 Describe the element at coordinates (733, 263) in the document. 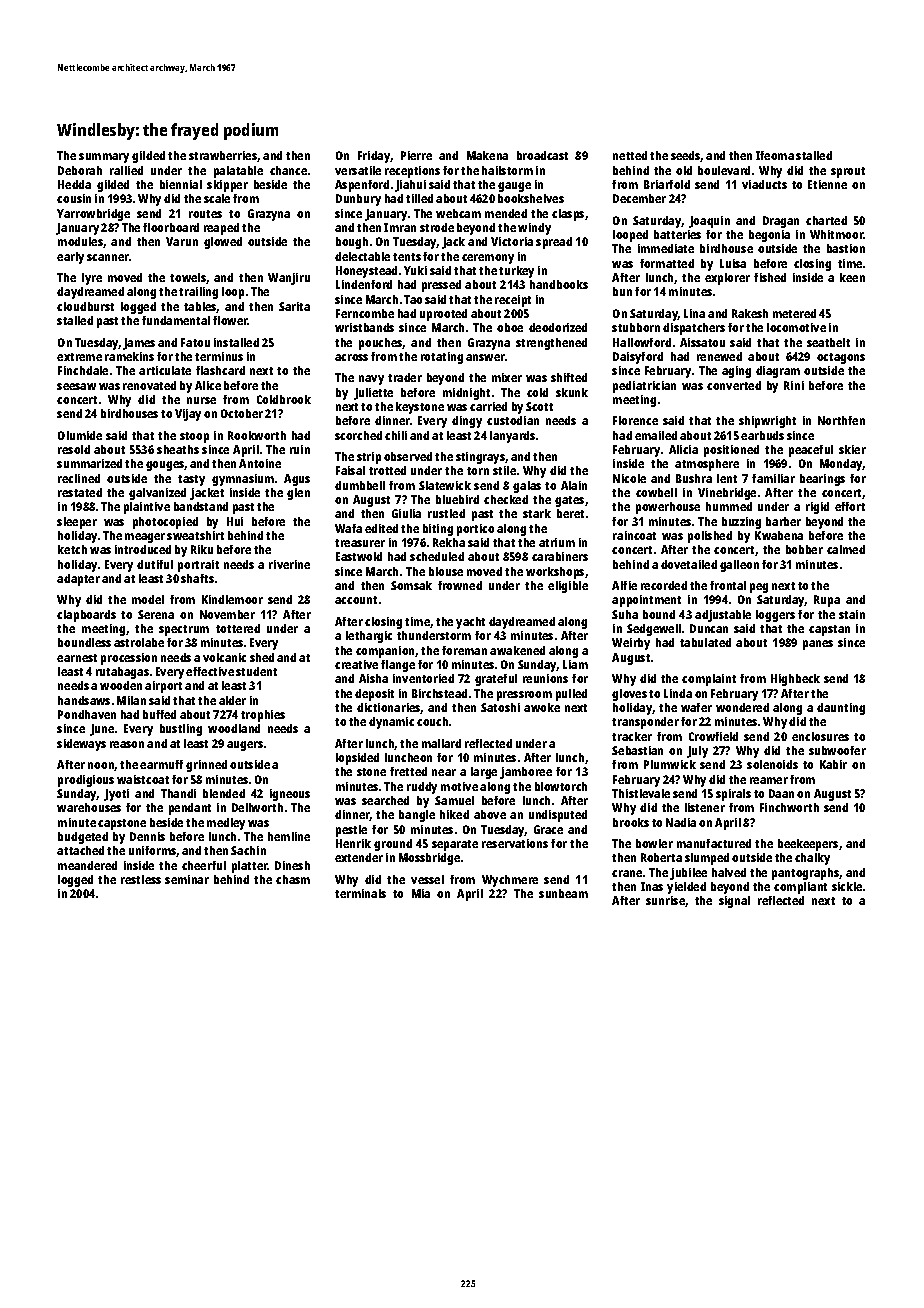

I see `Luisa` at that location.
